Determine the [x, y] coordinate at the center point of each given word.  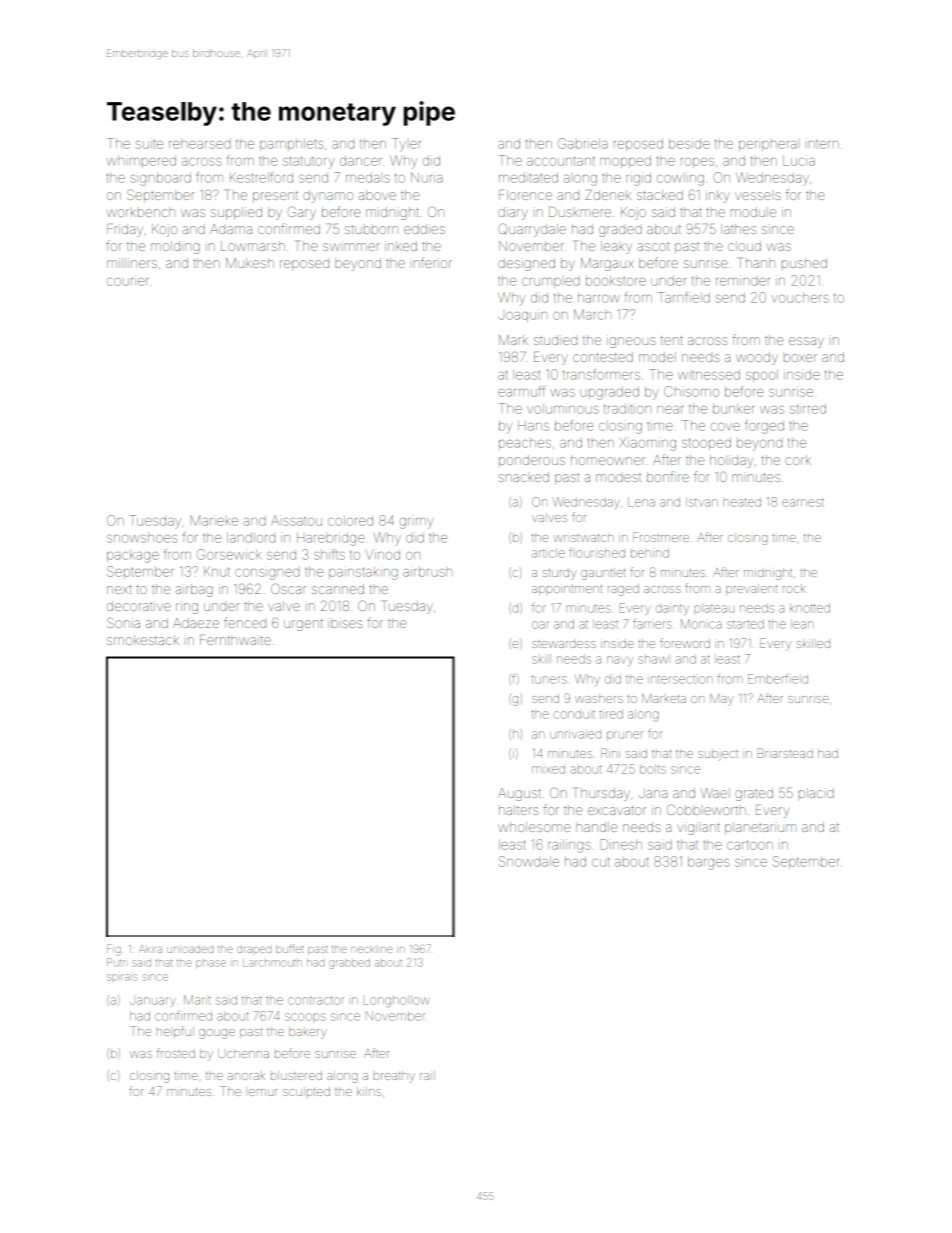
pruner [625, 736]
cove [725, 427]
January [153, 1002]
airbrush [427, 571]
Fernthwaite [235, 640]
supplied [236, 213]
